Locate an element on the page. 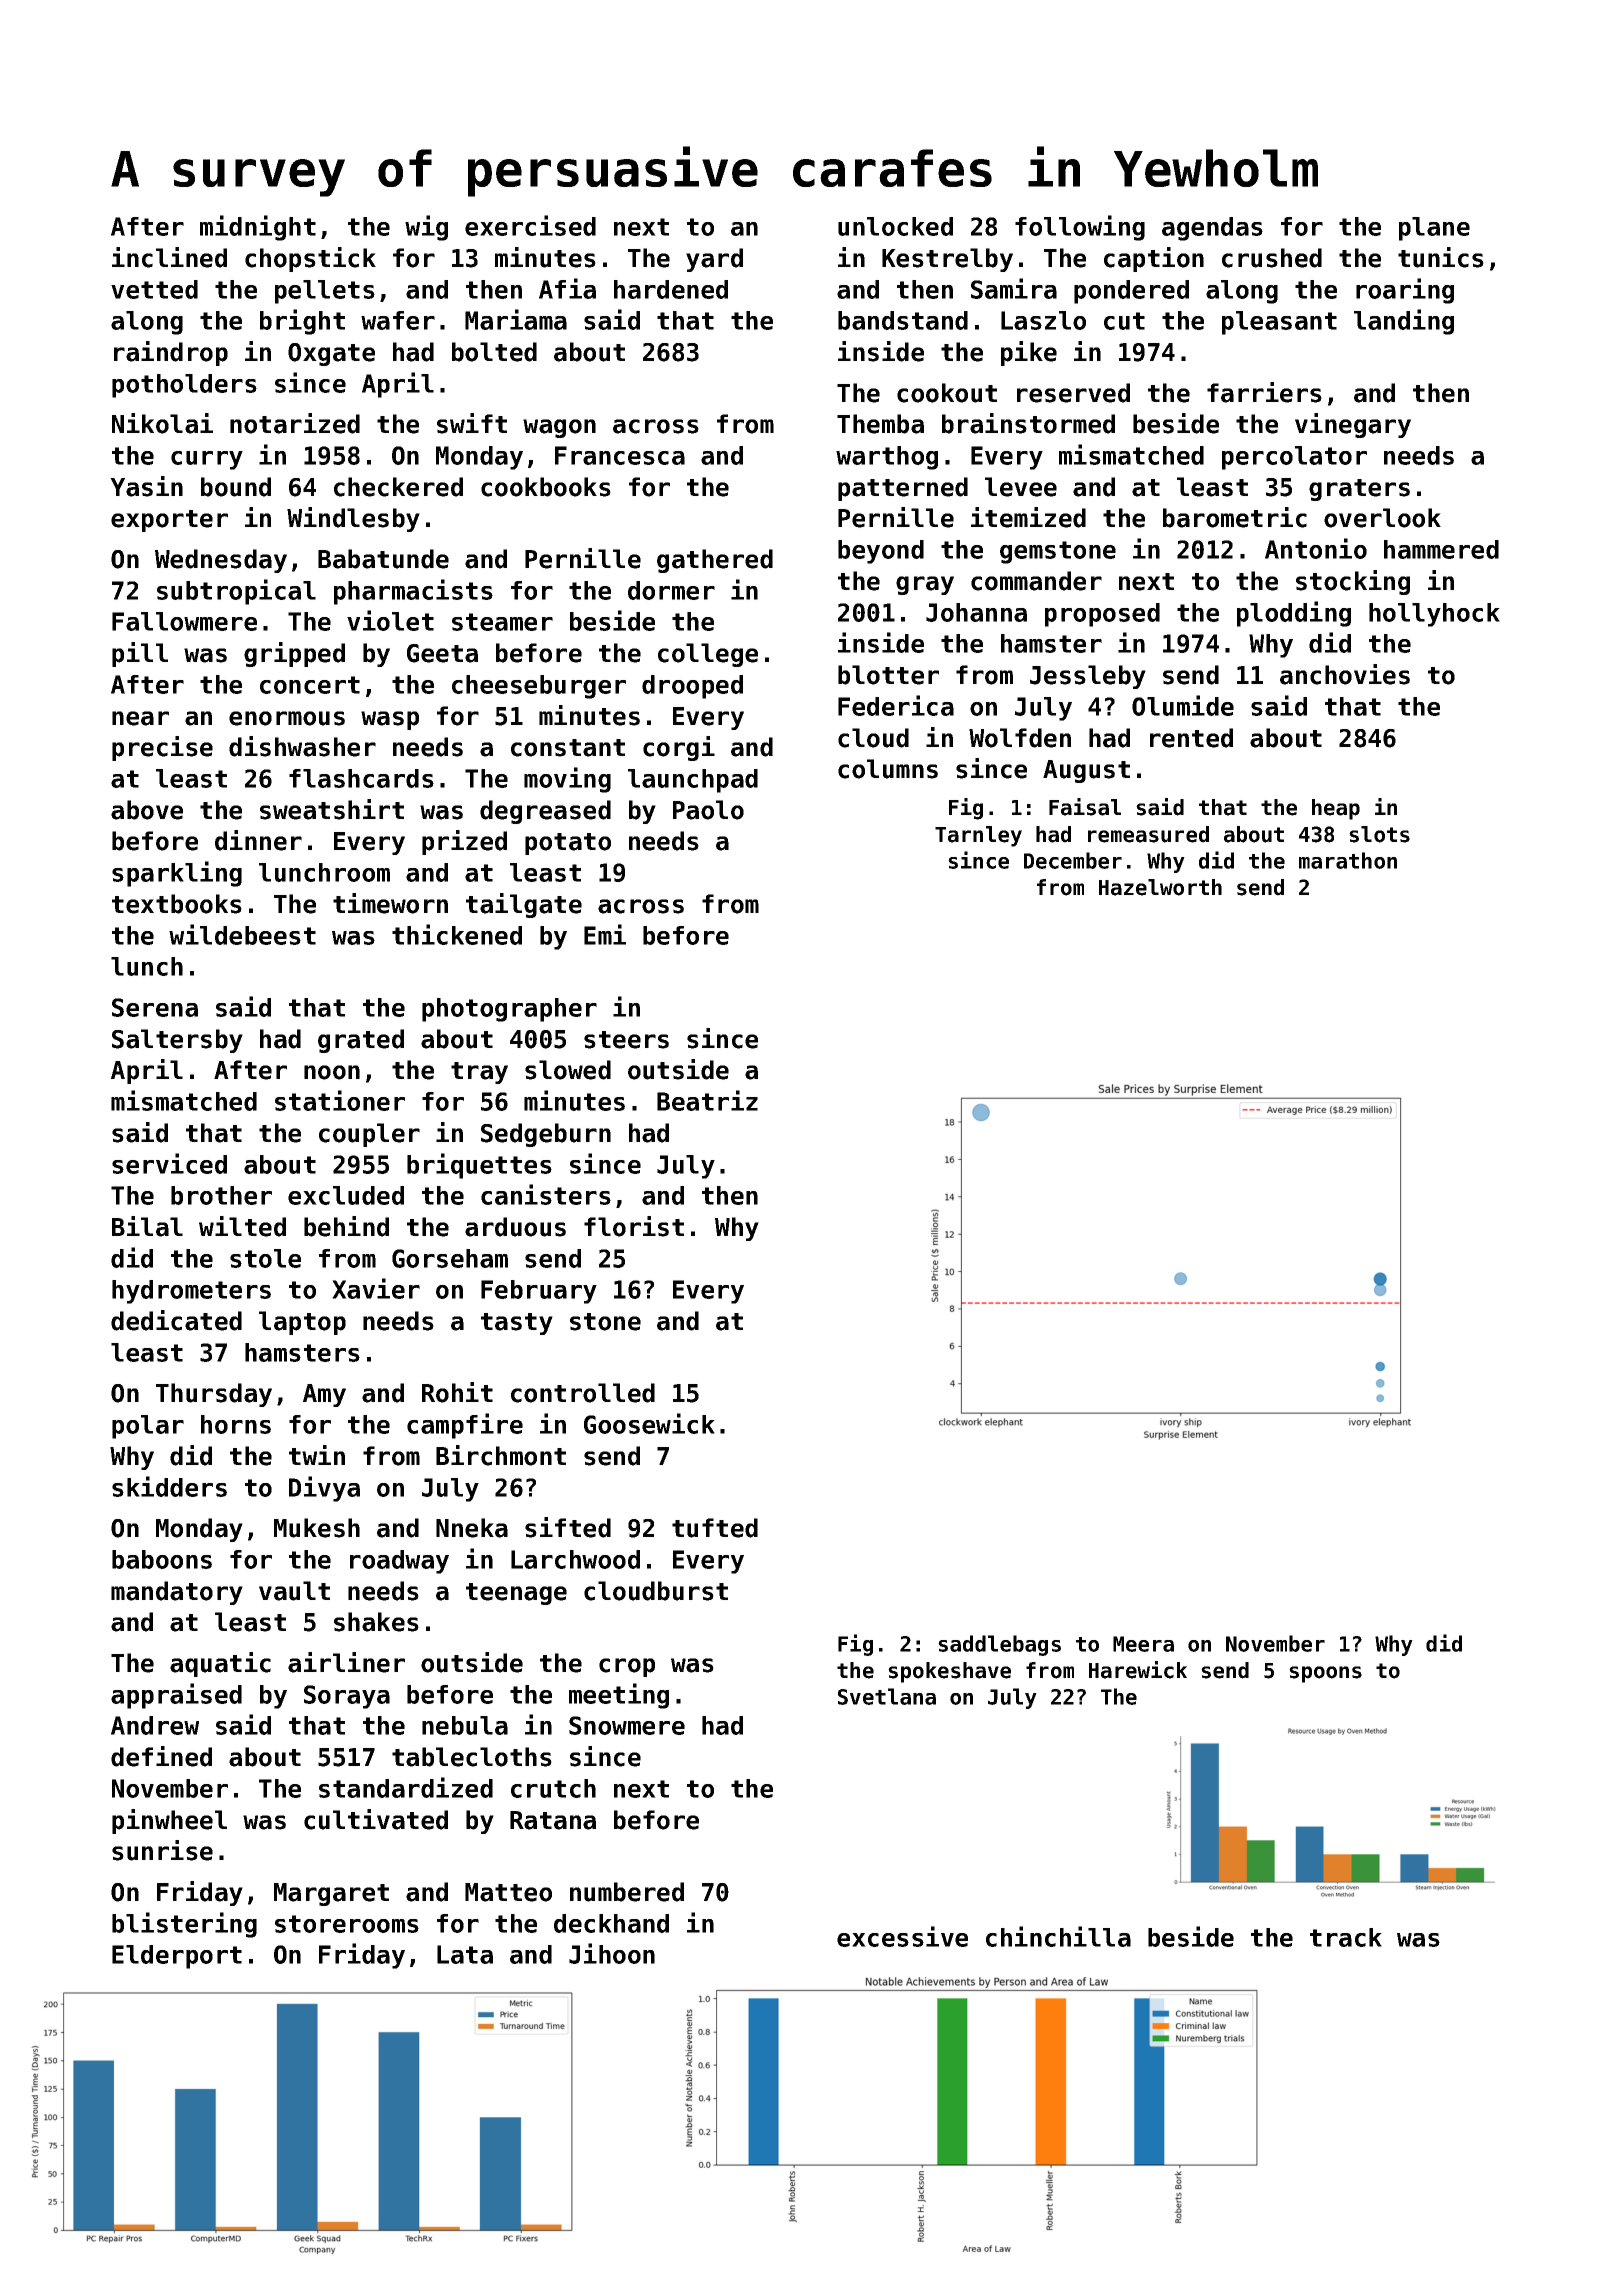  chinchilla is located at coordinates (1058, 1936).
